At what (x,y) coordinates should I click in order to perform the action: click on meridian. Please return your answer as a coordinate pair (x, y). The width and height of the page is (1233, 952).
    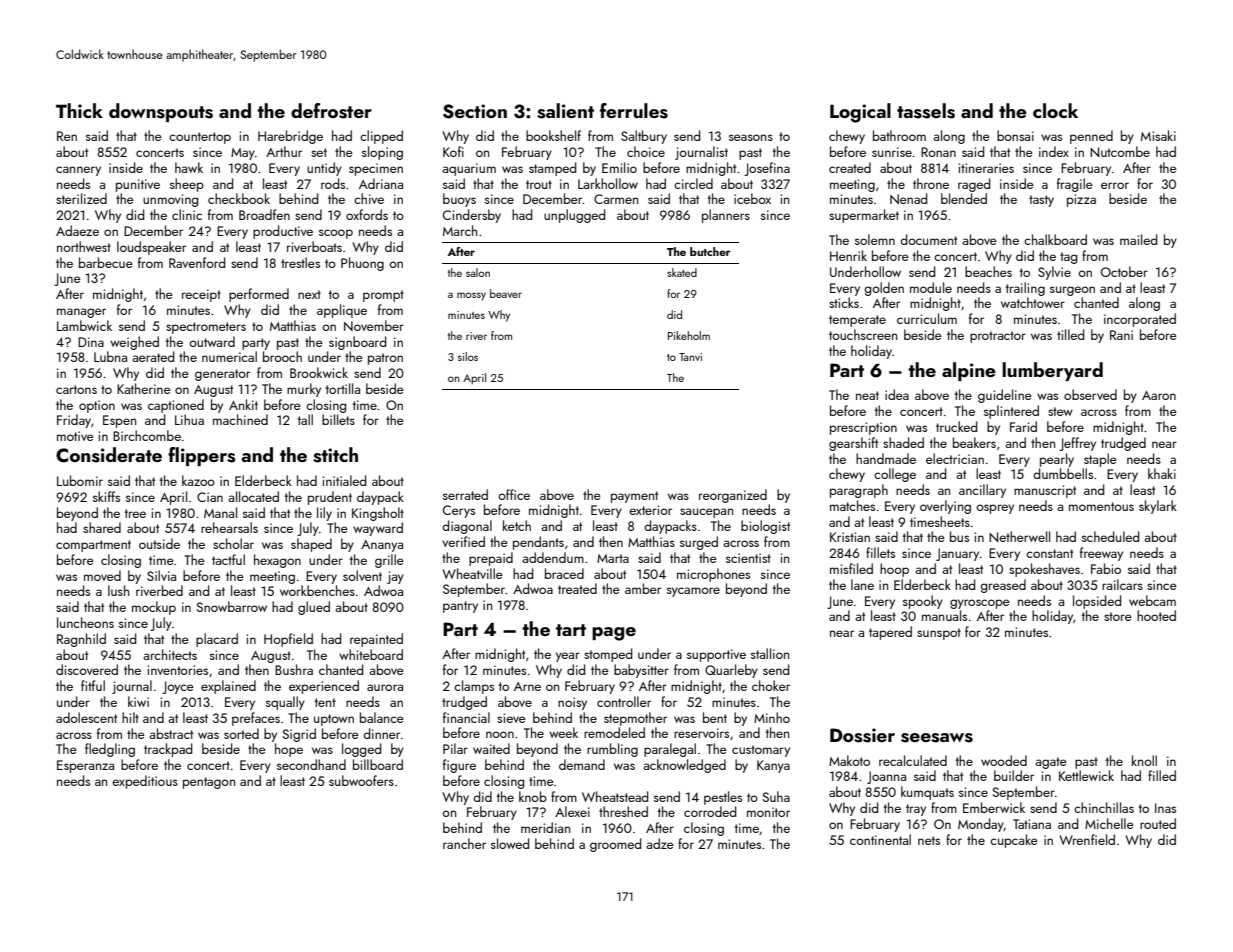
    Looking at the image, I should click on (545, 827).
